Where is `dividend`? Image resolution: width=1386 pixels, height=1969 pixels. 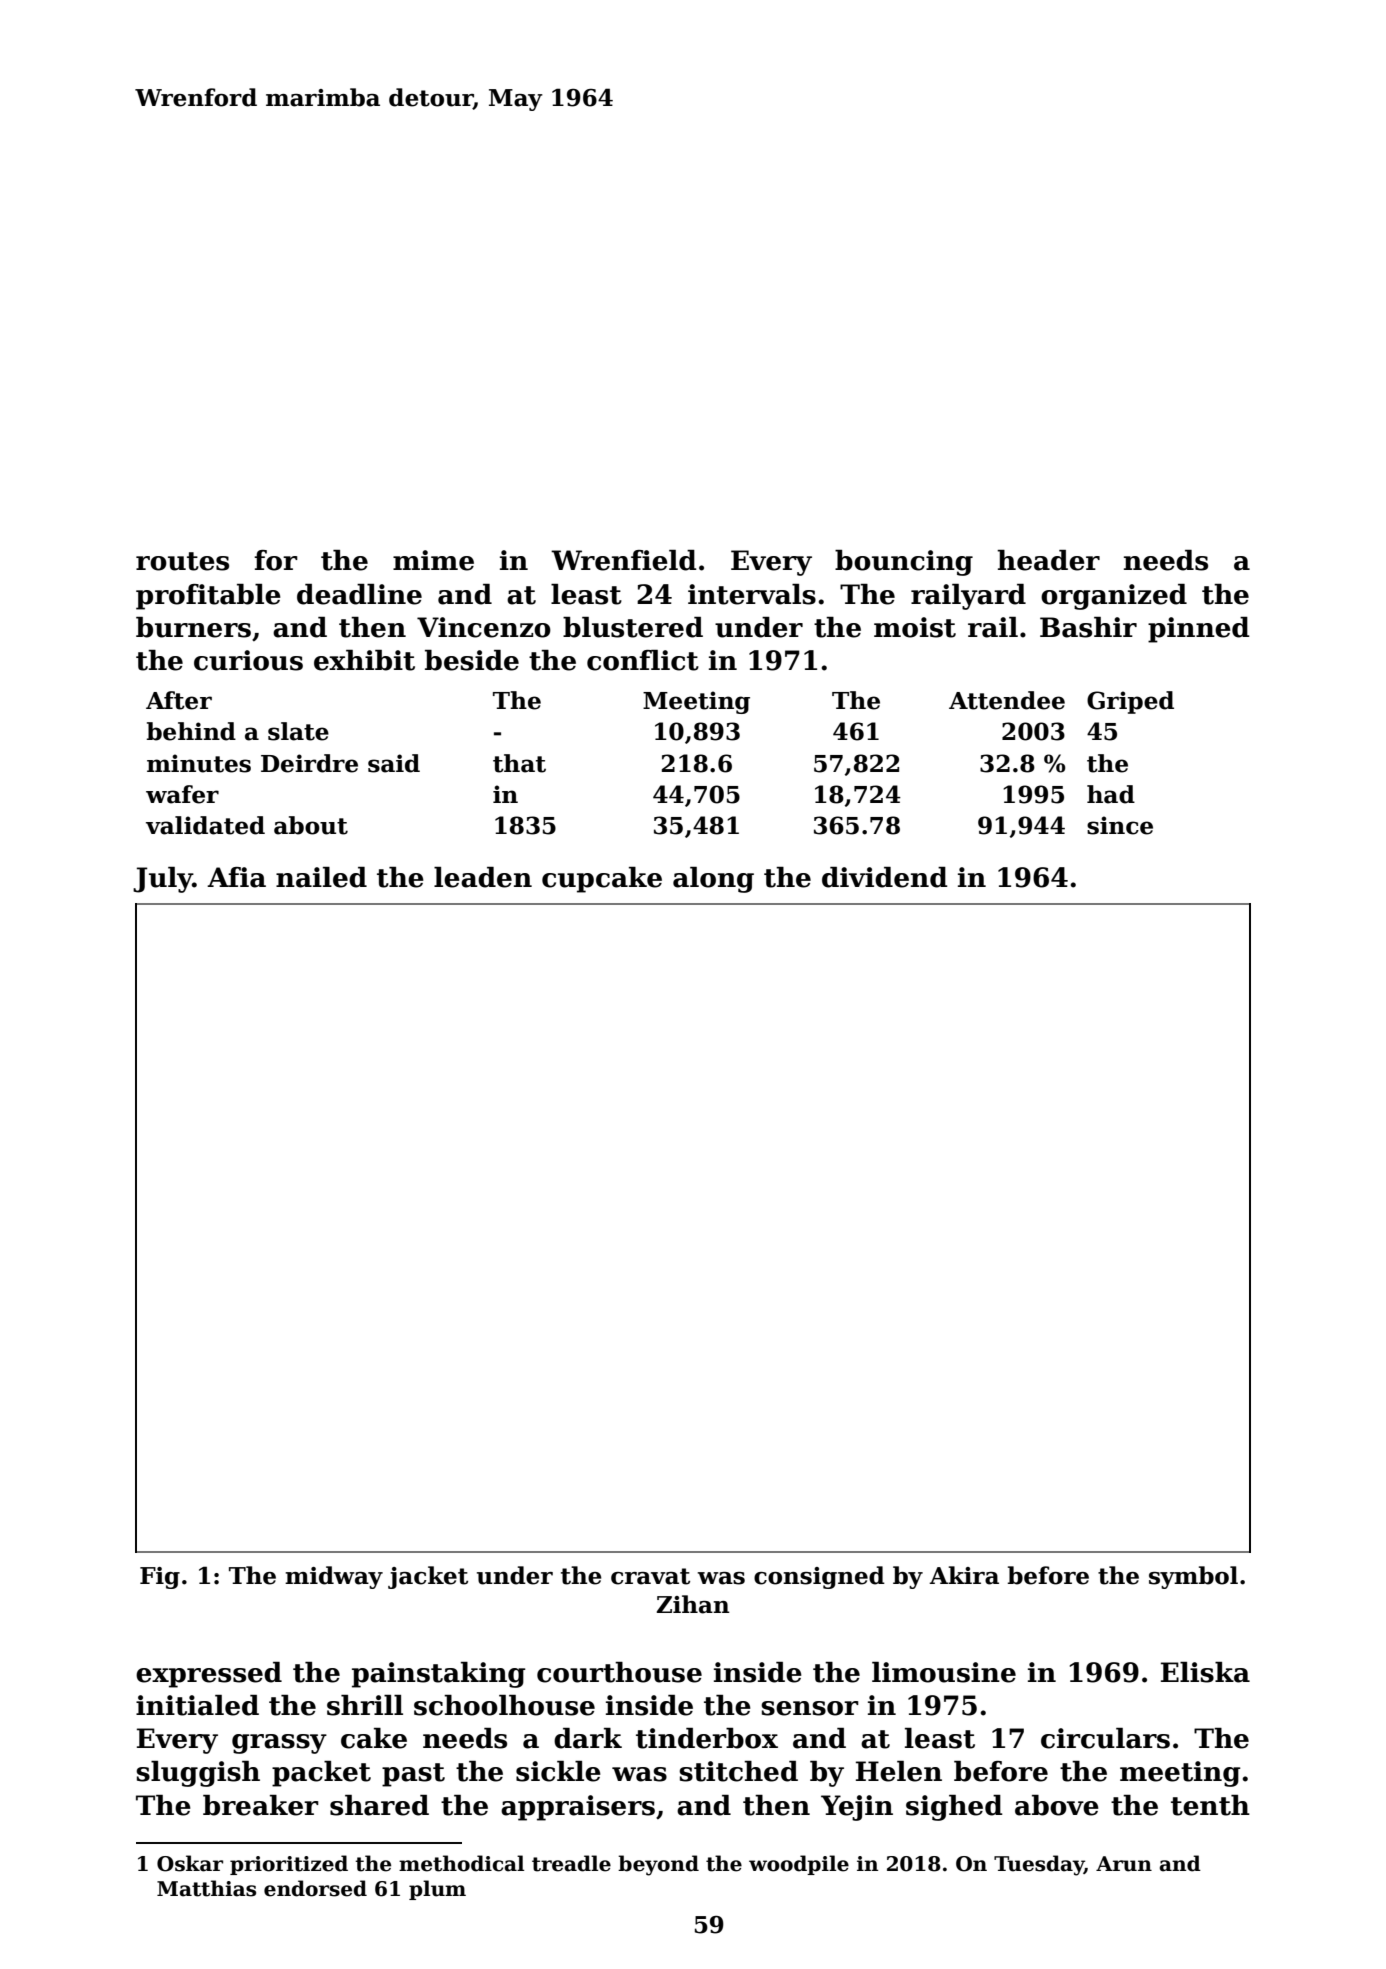 dividend is located at coordinates (885, 877).
